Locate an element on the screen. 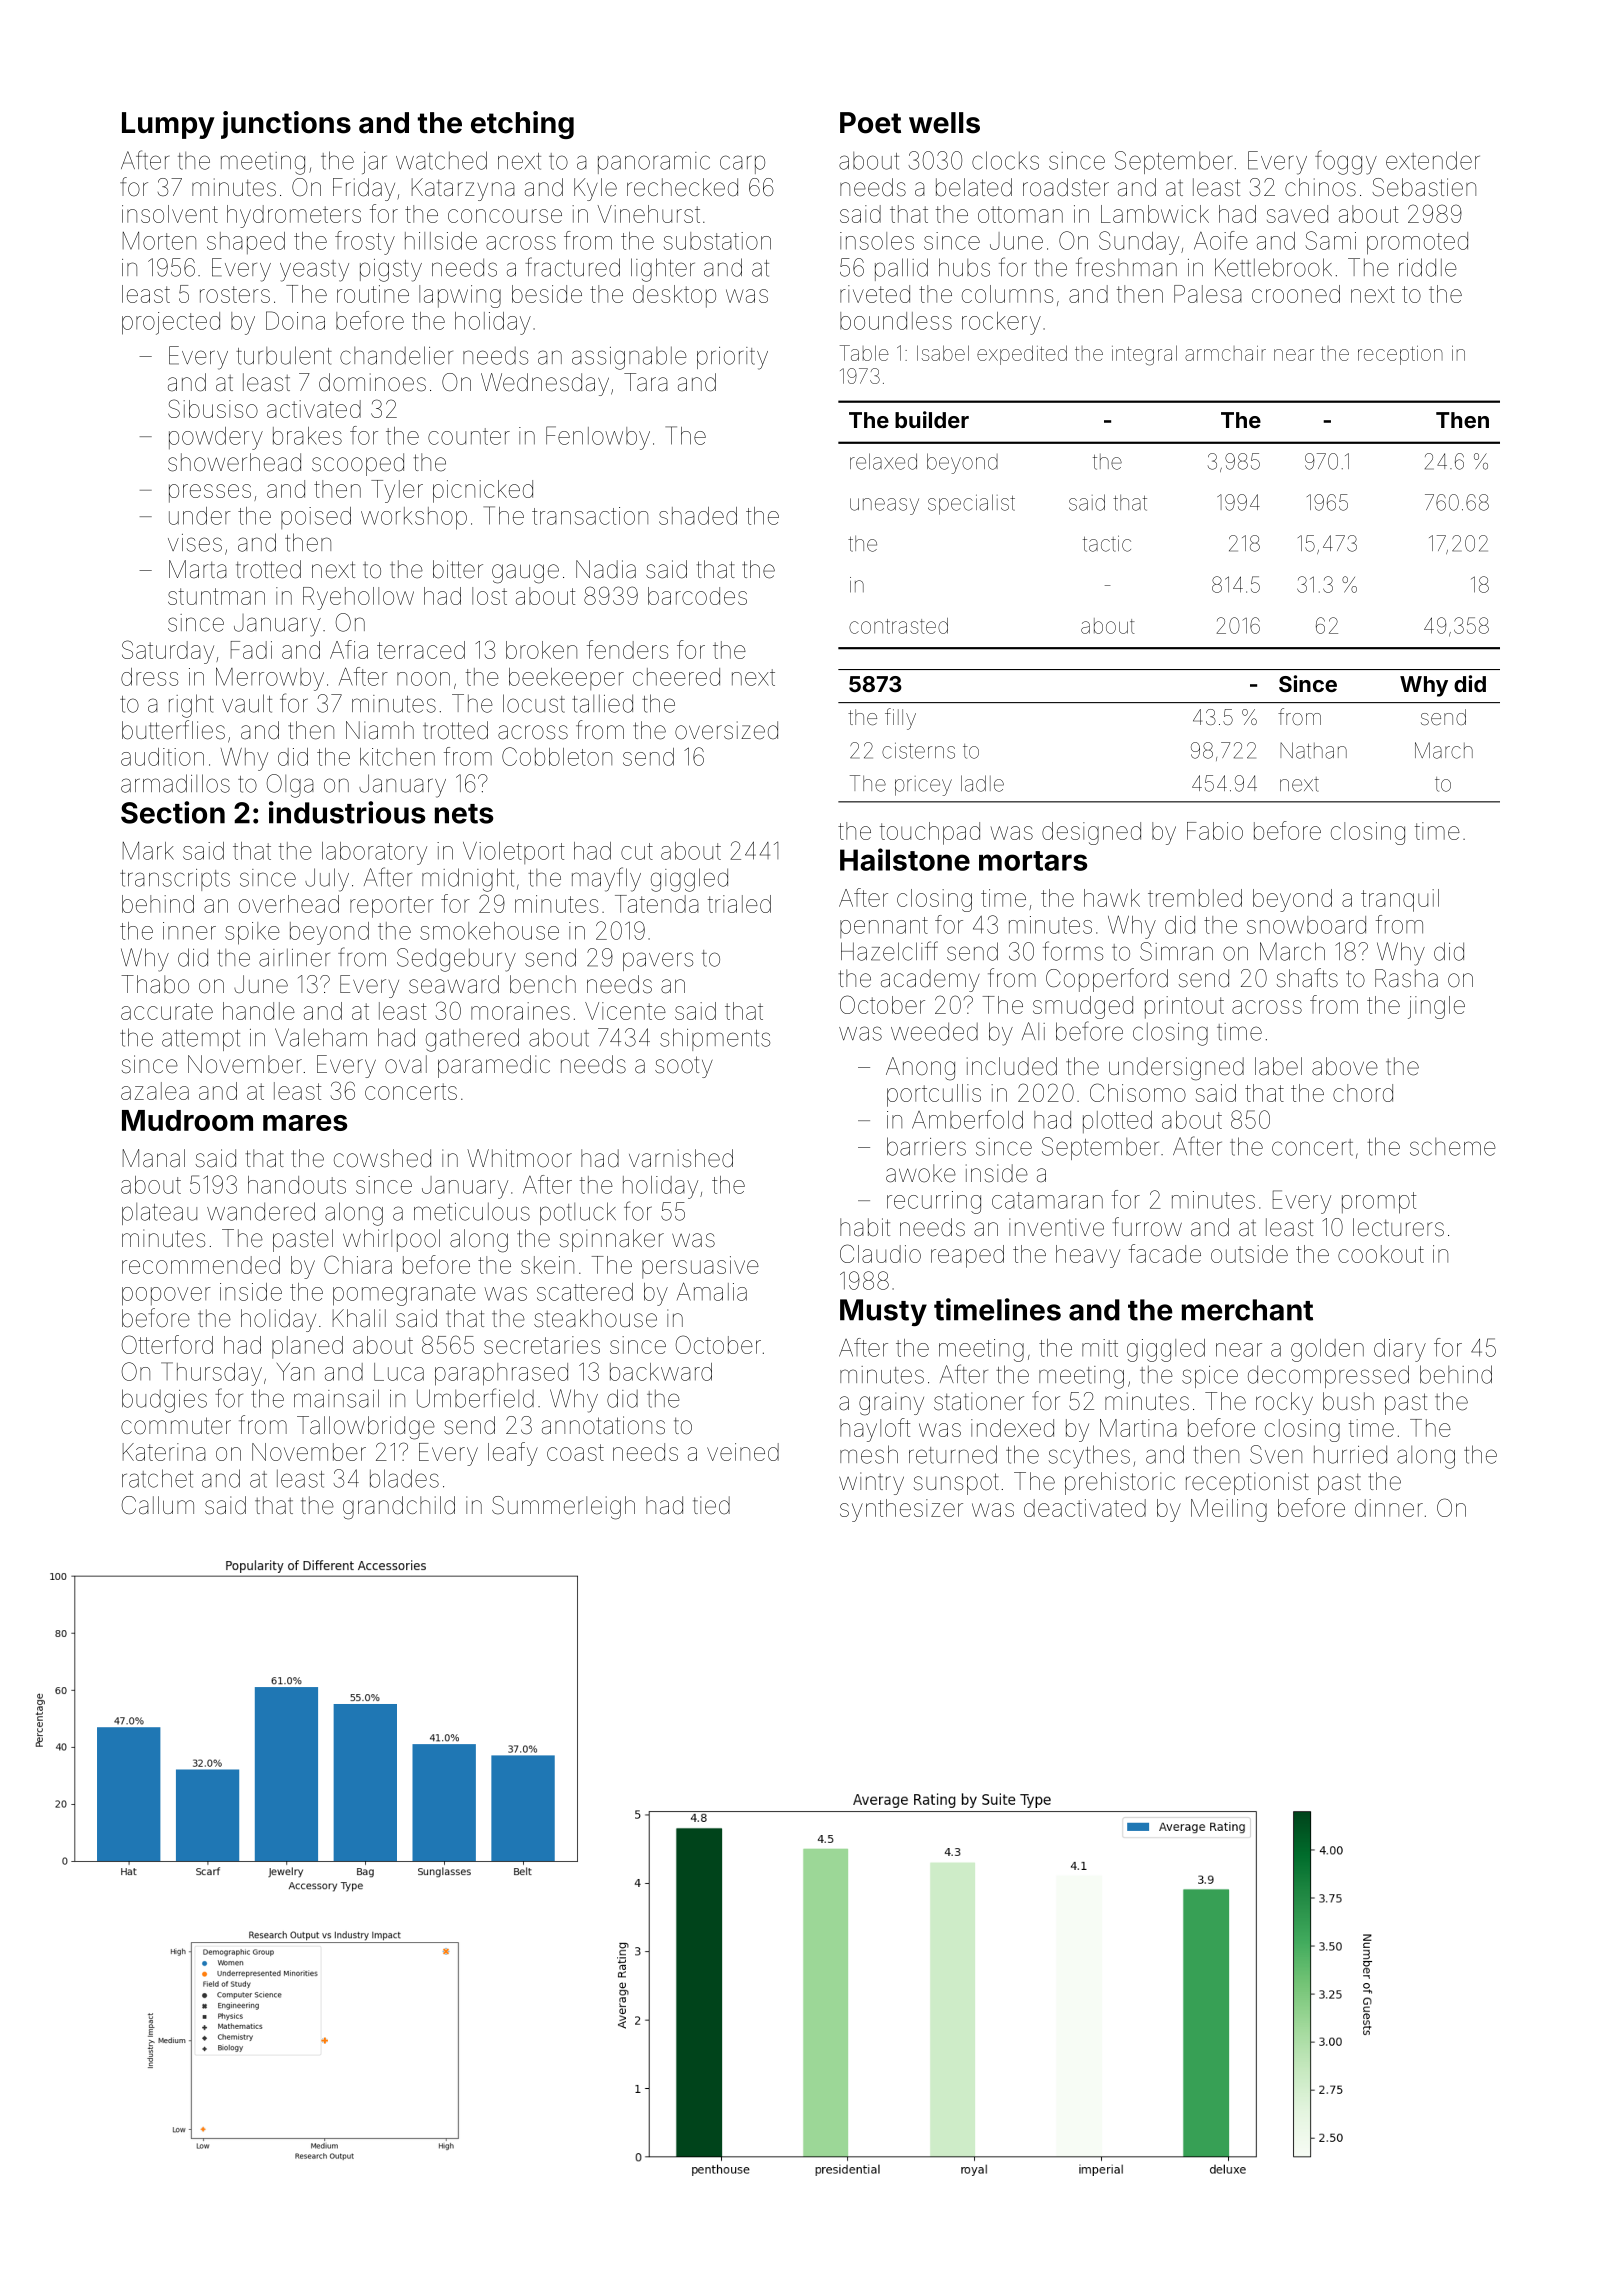 This screenshot has height=2292, width=1620. armchair is located at coordinates (1225, 353).
